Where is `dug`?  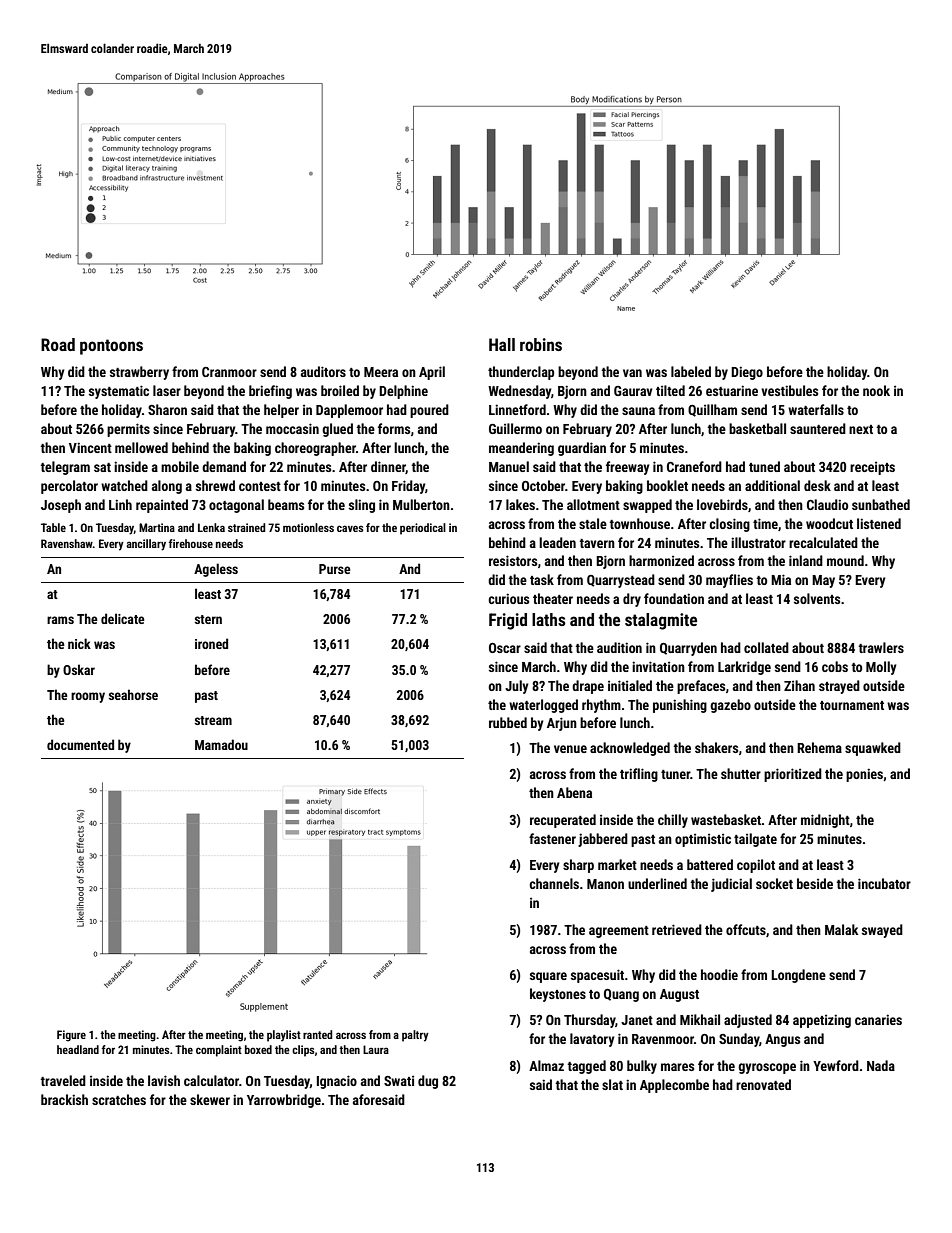
dug is located at coordinates (428, 1082).
